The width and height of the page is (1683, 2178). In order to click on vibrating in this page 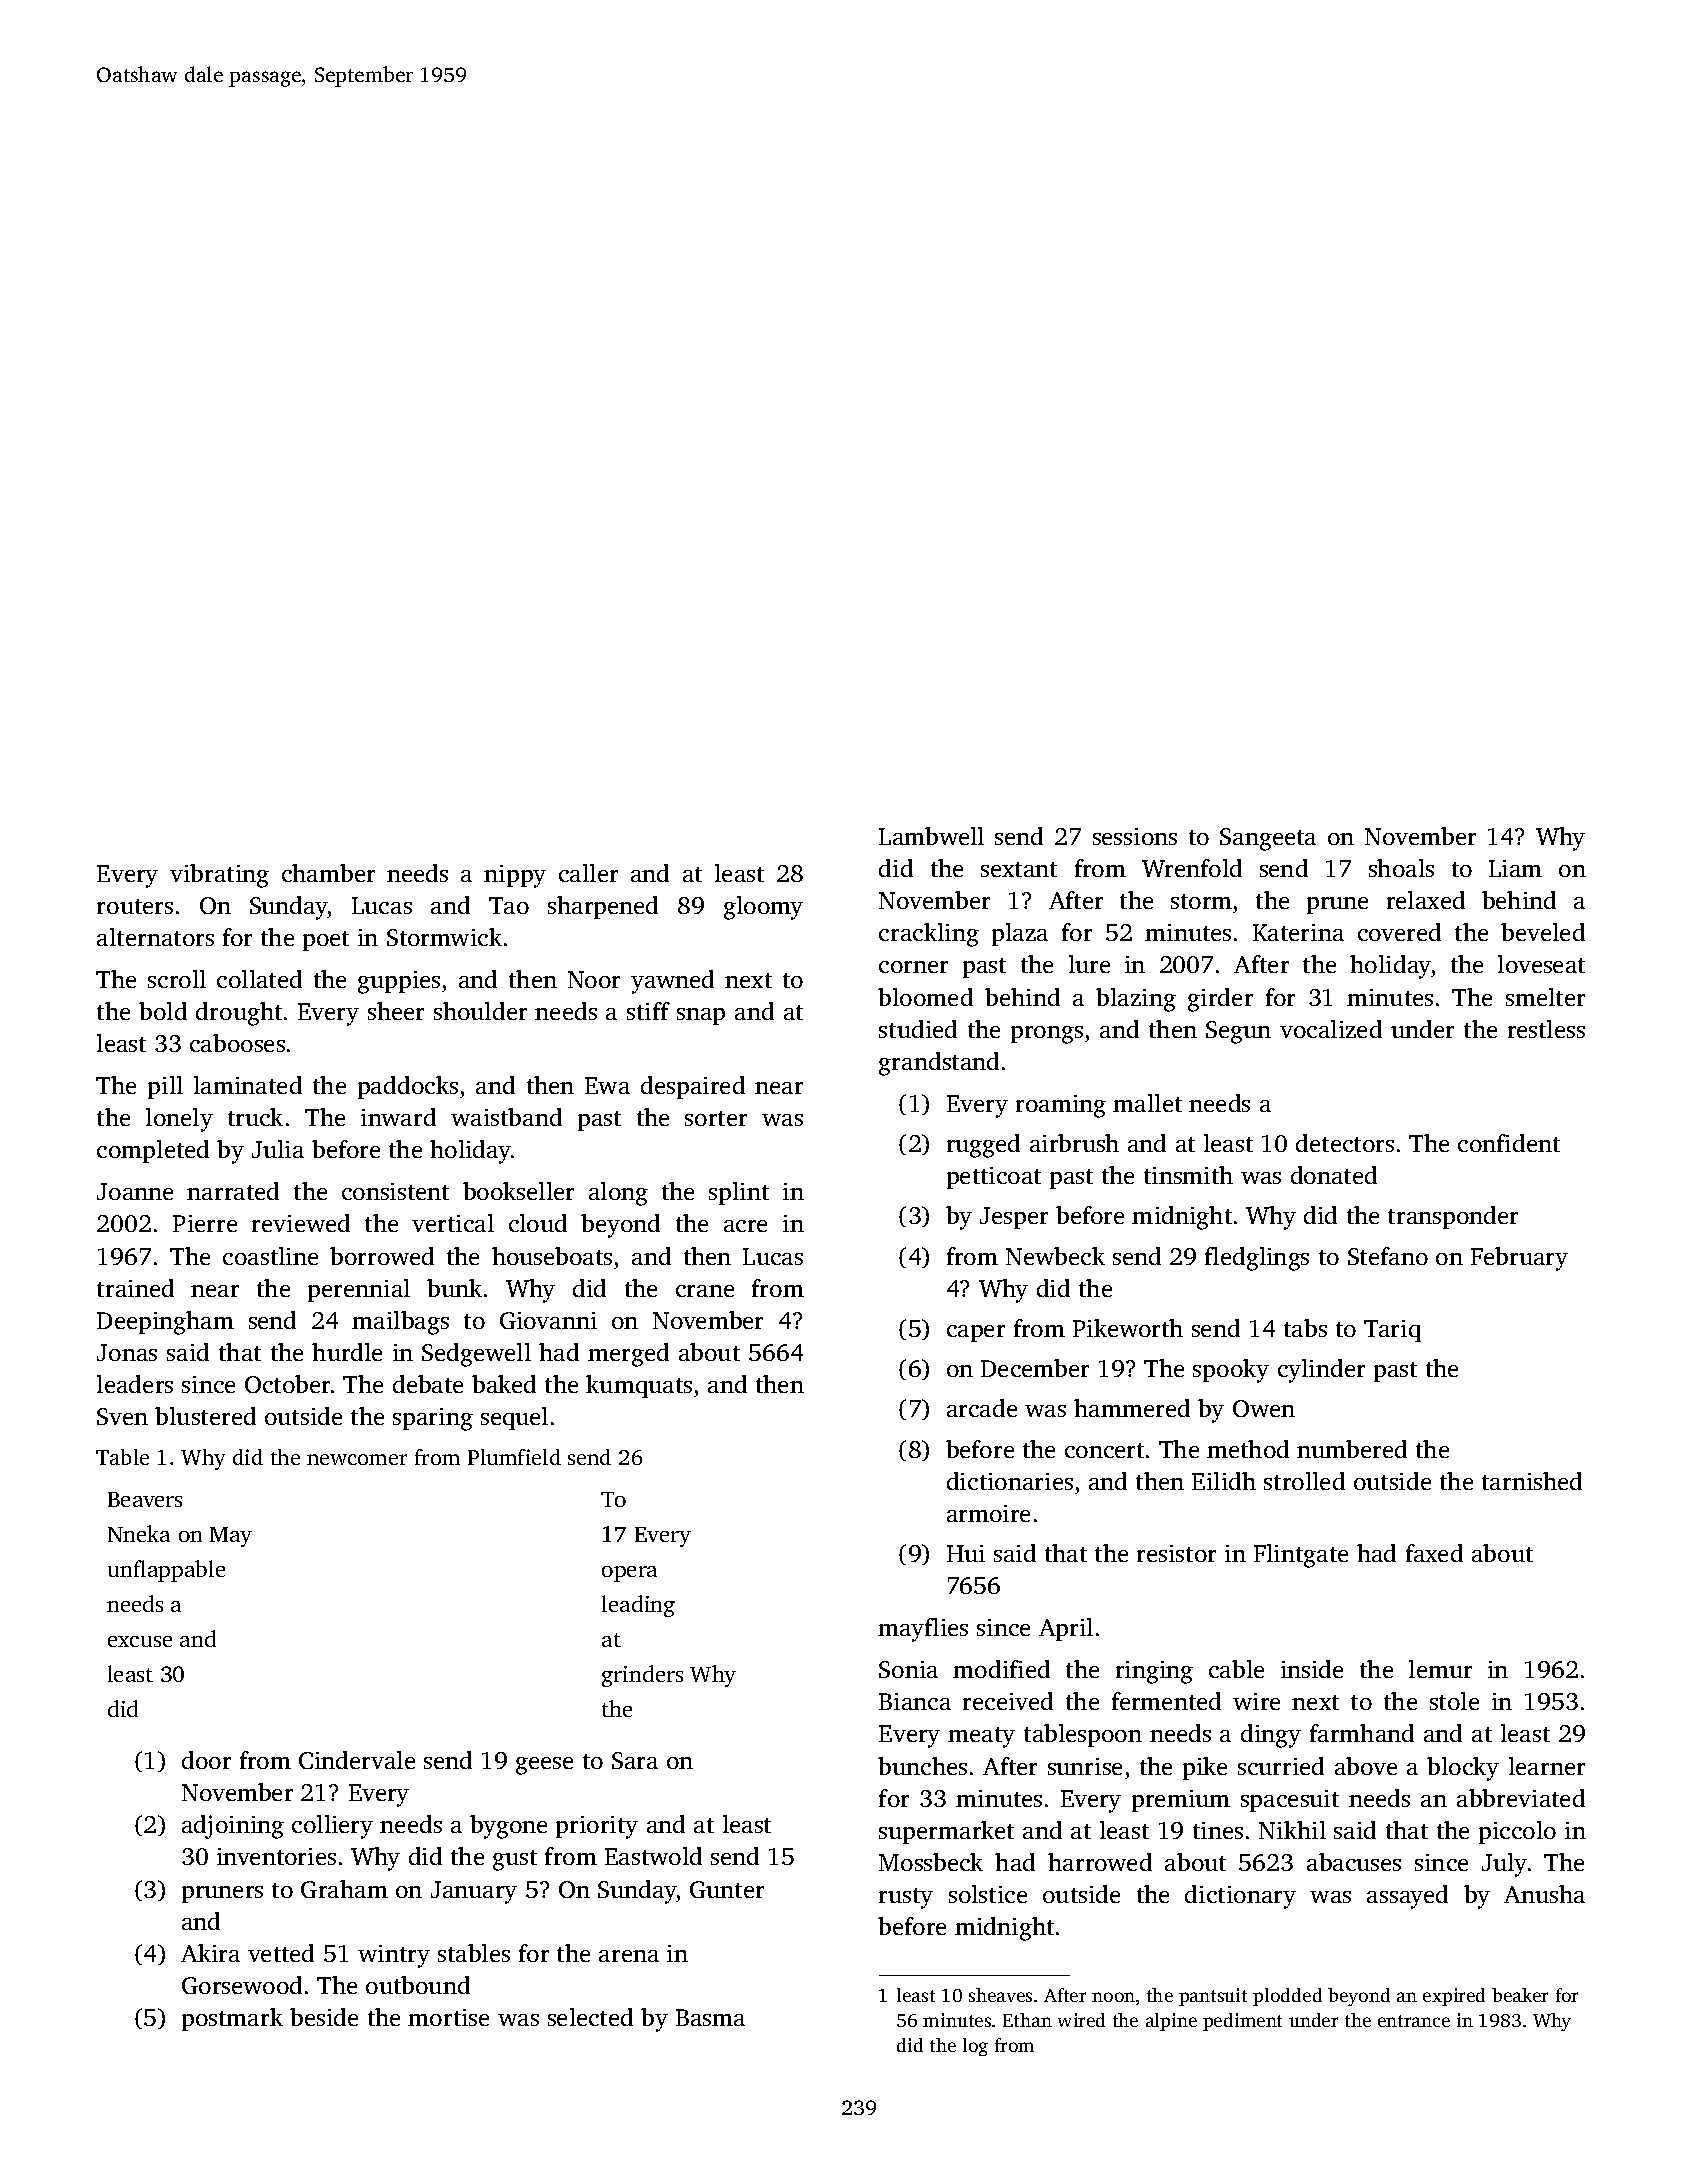, I will do `click(219, 876)`.
